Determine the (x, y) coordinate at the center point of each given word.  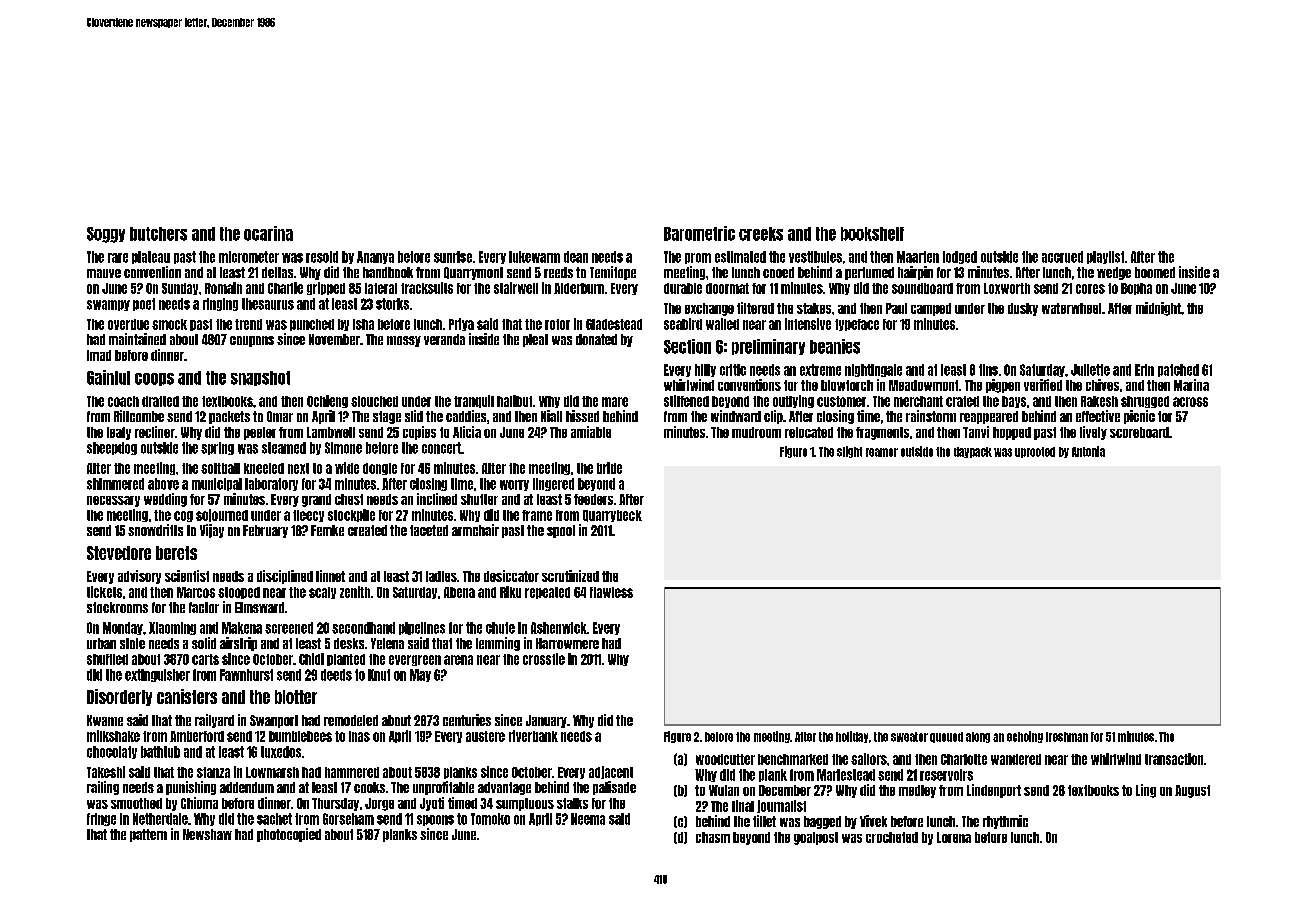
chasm (713, 837)
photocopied (289, 835)
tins (988, 370)
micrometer (249, 257)
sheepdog (112, 448)
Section (687, 346)
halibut (514, 401)
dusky (1023, 309)
